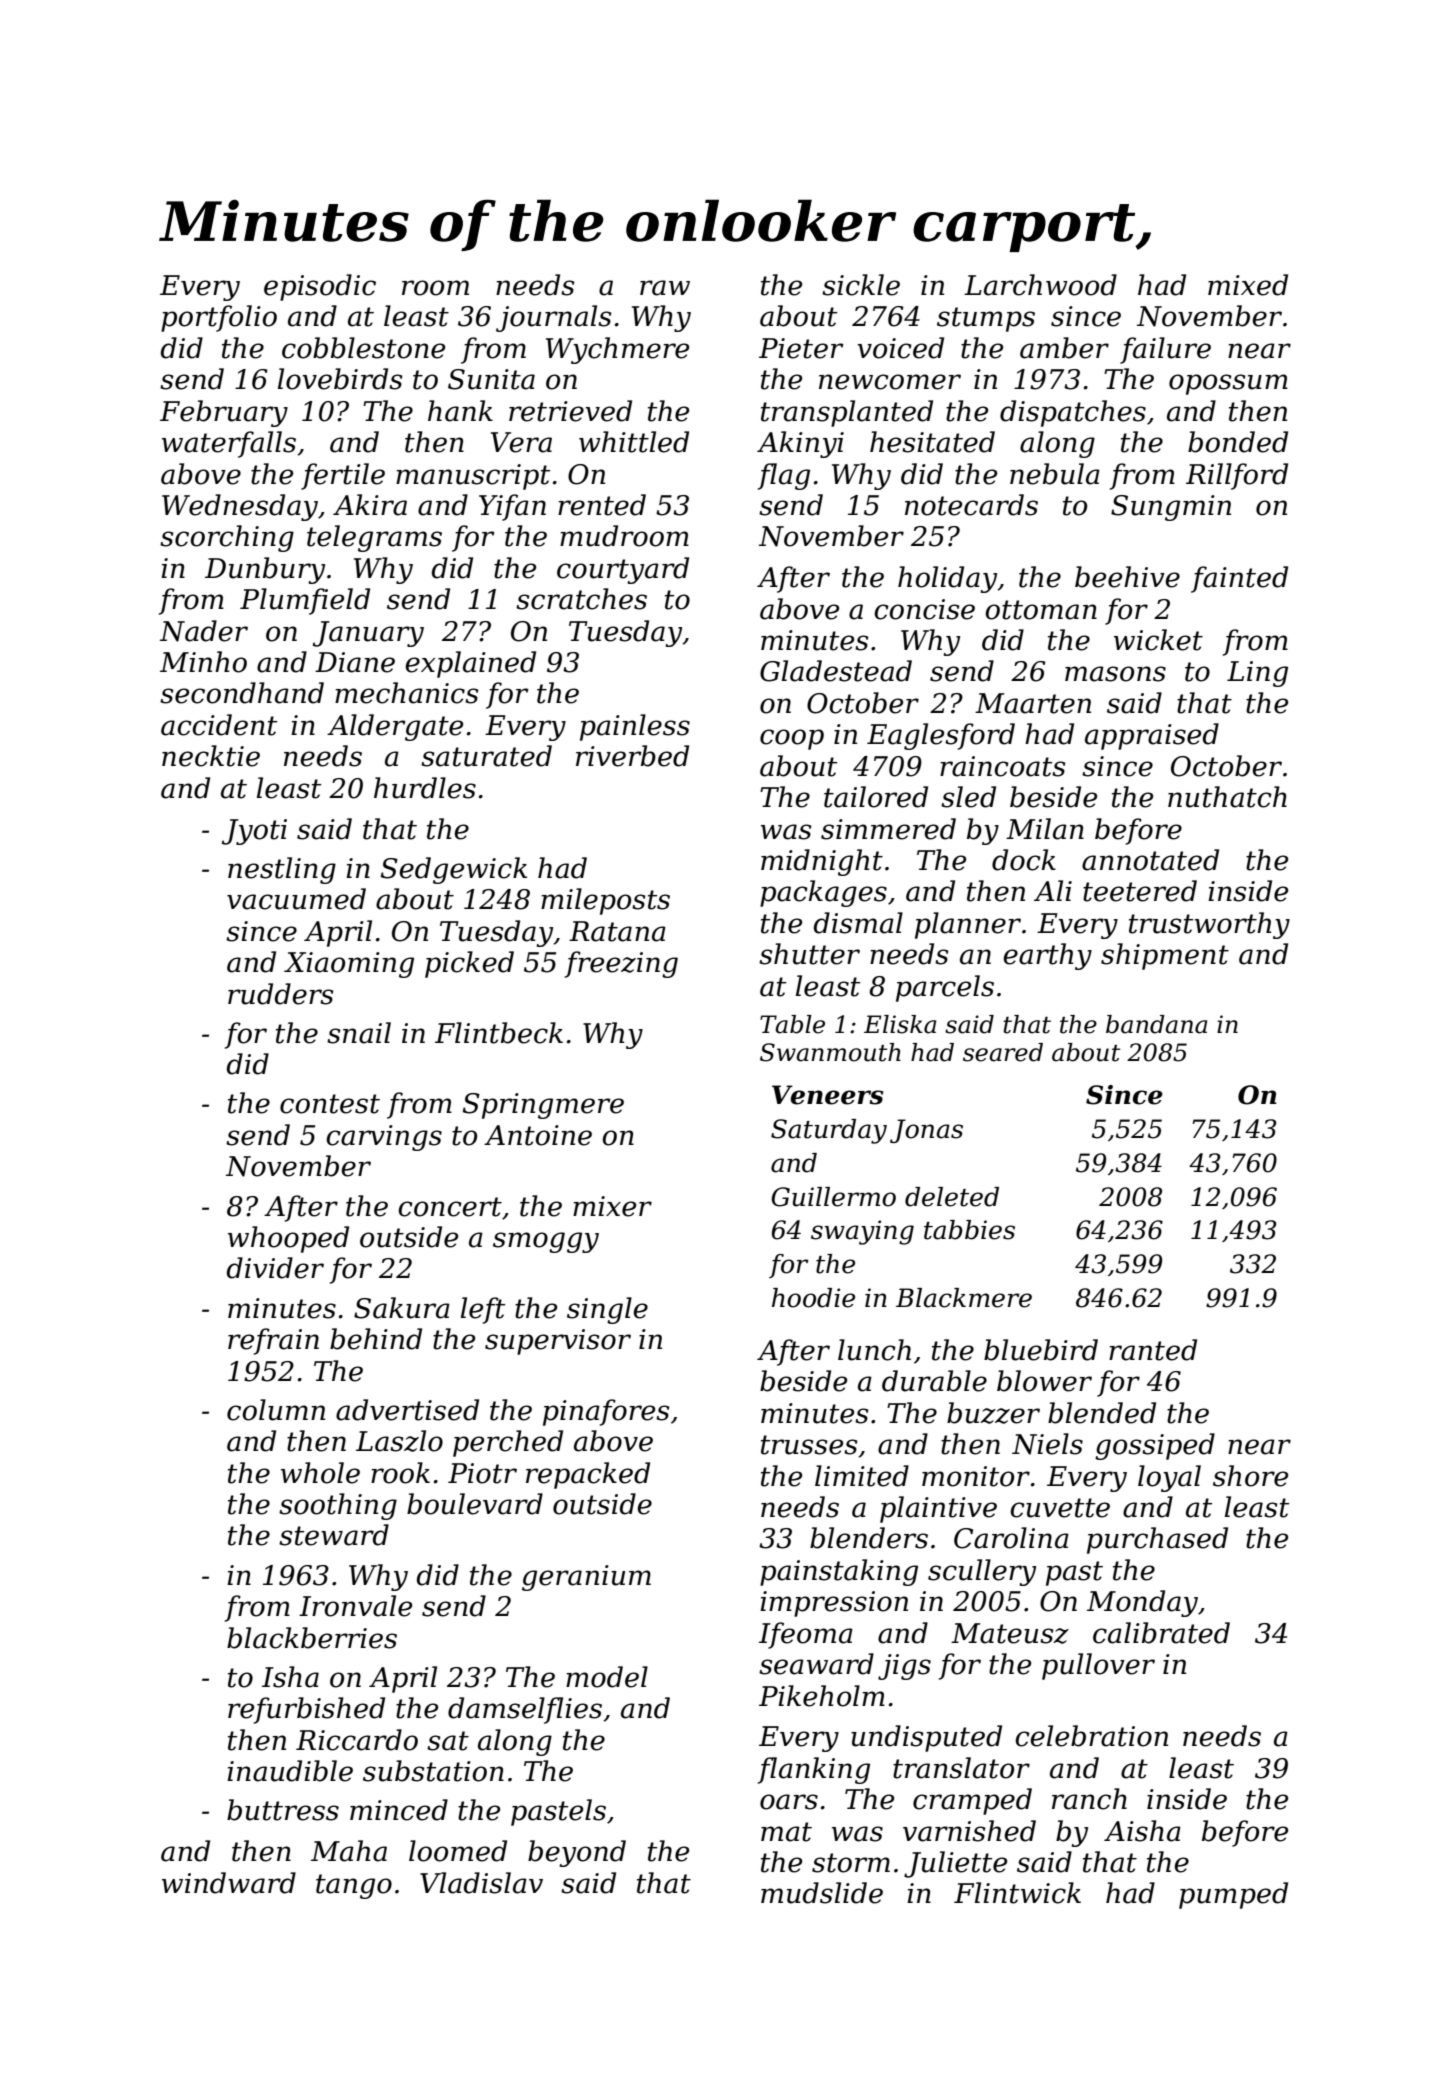  What do you see at coordinates (665, 288) in the screenshot?
I see `raw` at bounding box center [665, 288].
